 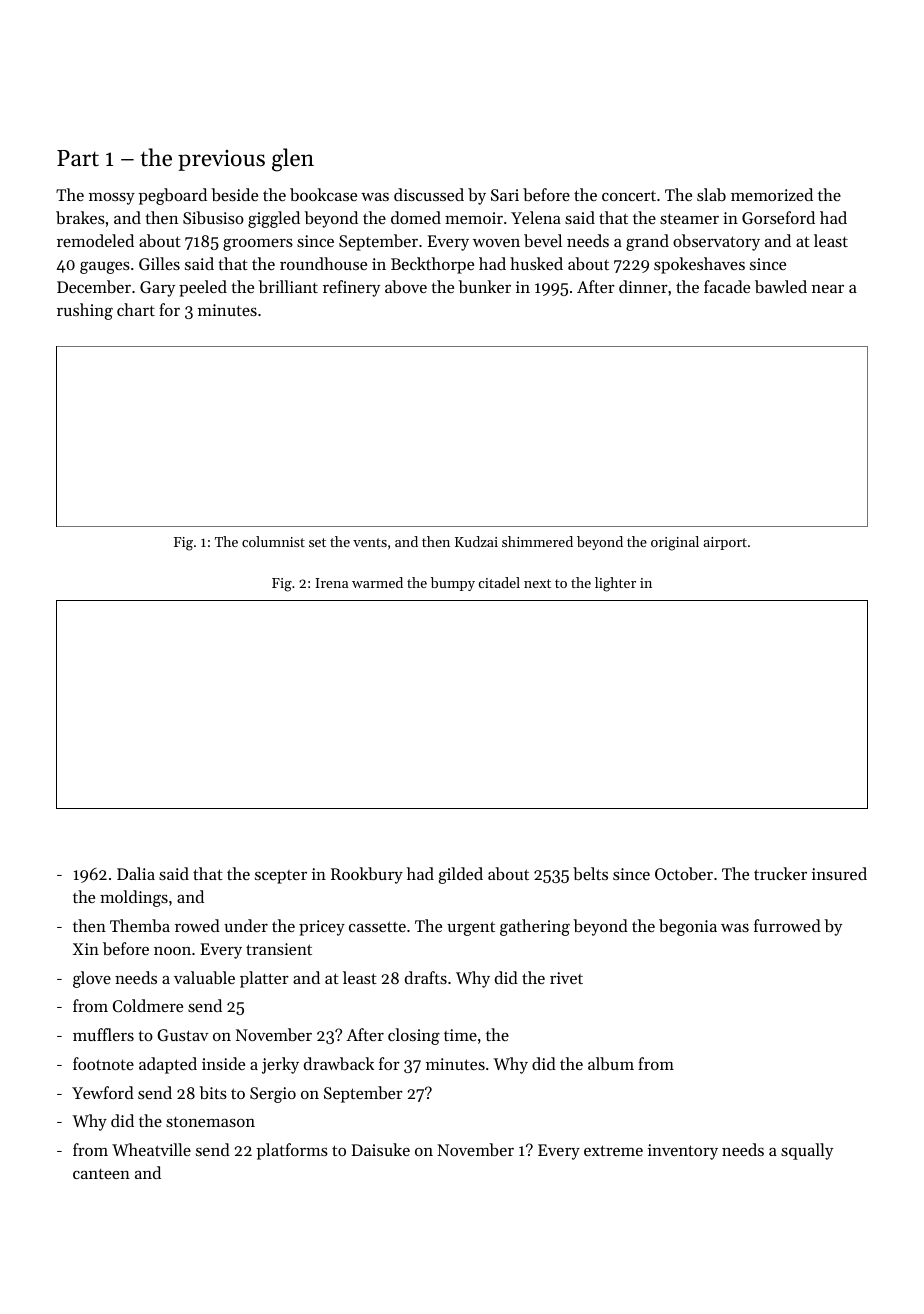 I want to click on Irena, so click(x=331, y=583).
